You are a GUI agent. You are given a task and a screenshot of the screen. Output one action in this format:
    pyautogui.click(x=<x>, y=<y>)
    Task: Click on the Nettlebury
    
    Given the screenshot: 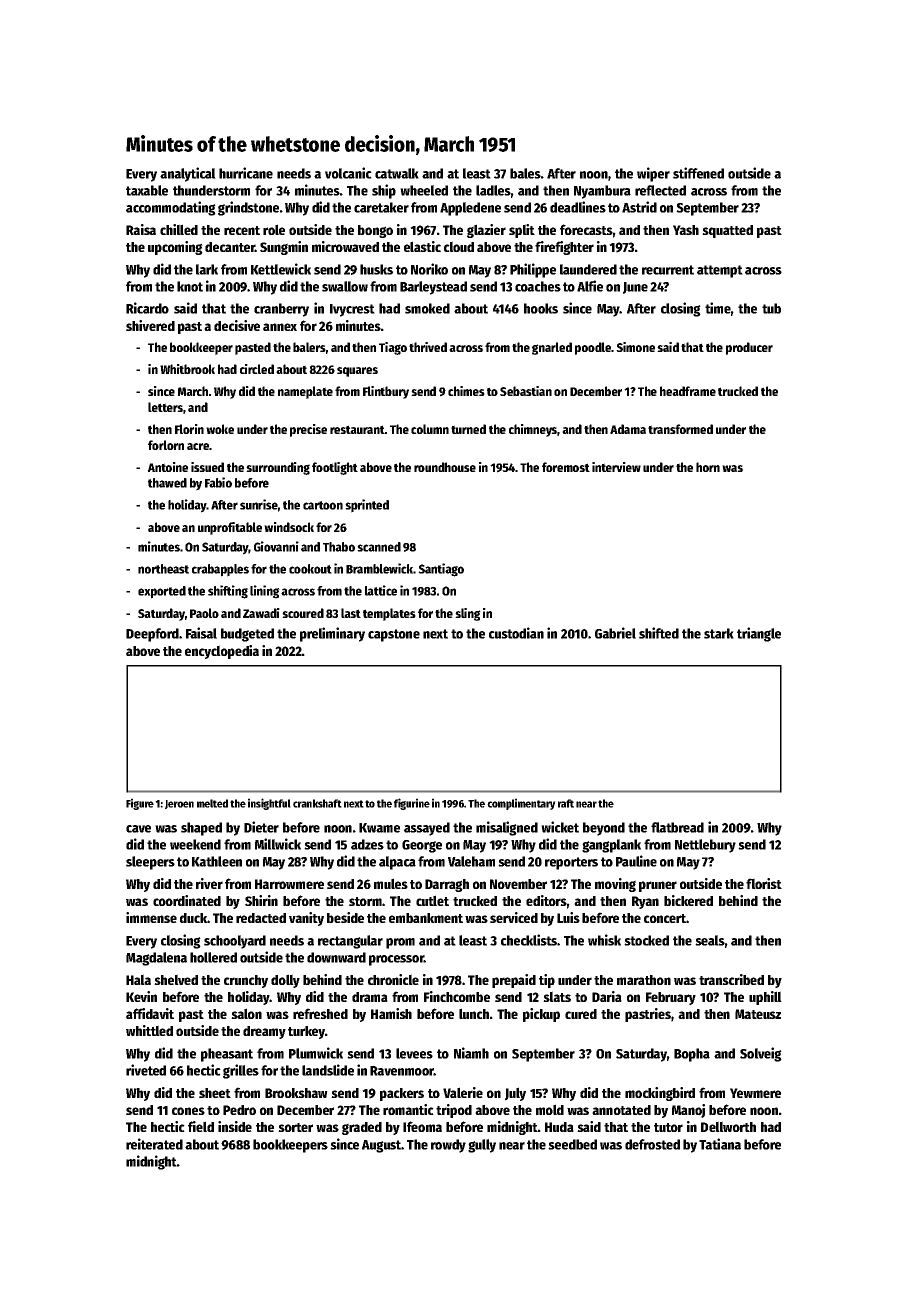 What is the action you would take?
    pyautogui.click(x=705, y=846)
